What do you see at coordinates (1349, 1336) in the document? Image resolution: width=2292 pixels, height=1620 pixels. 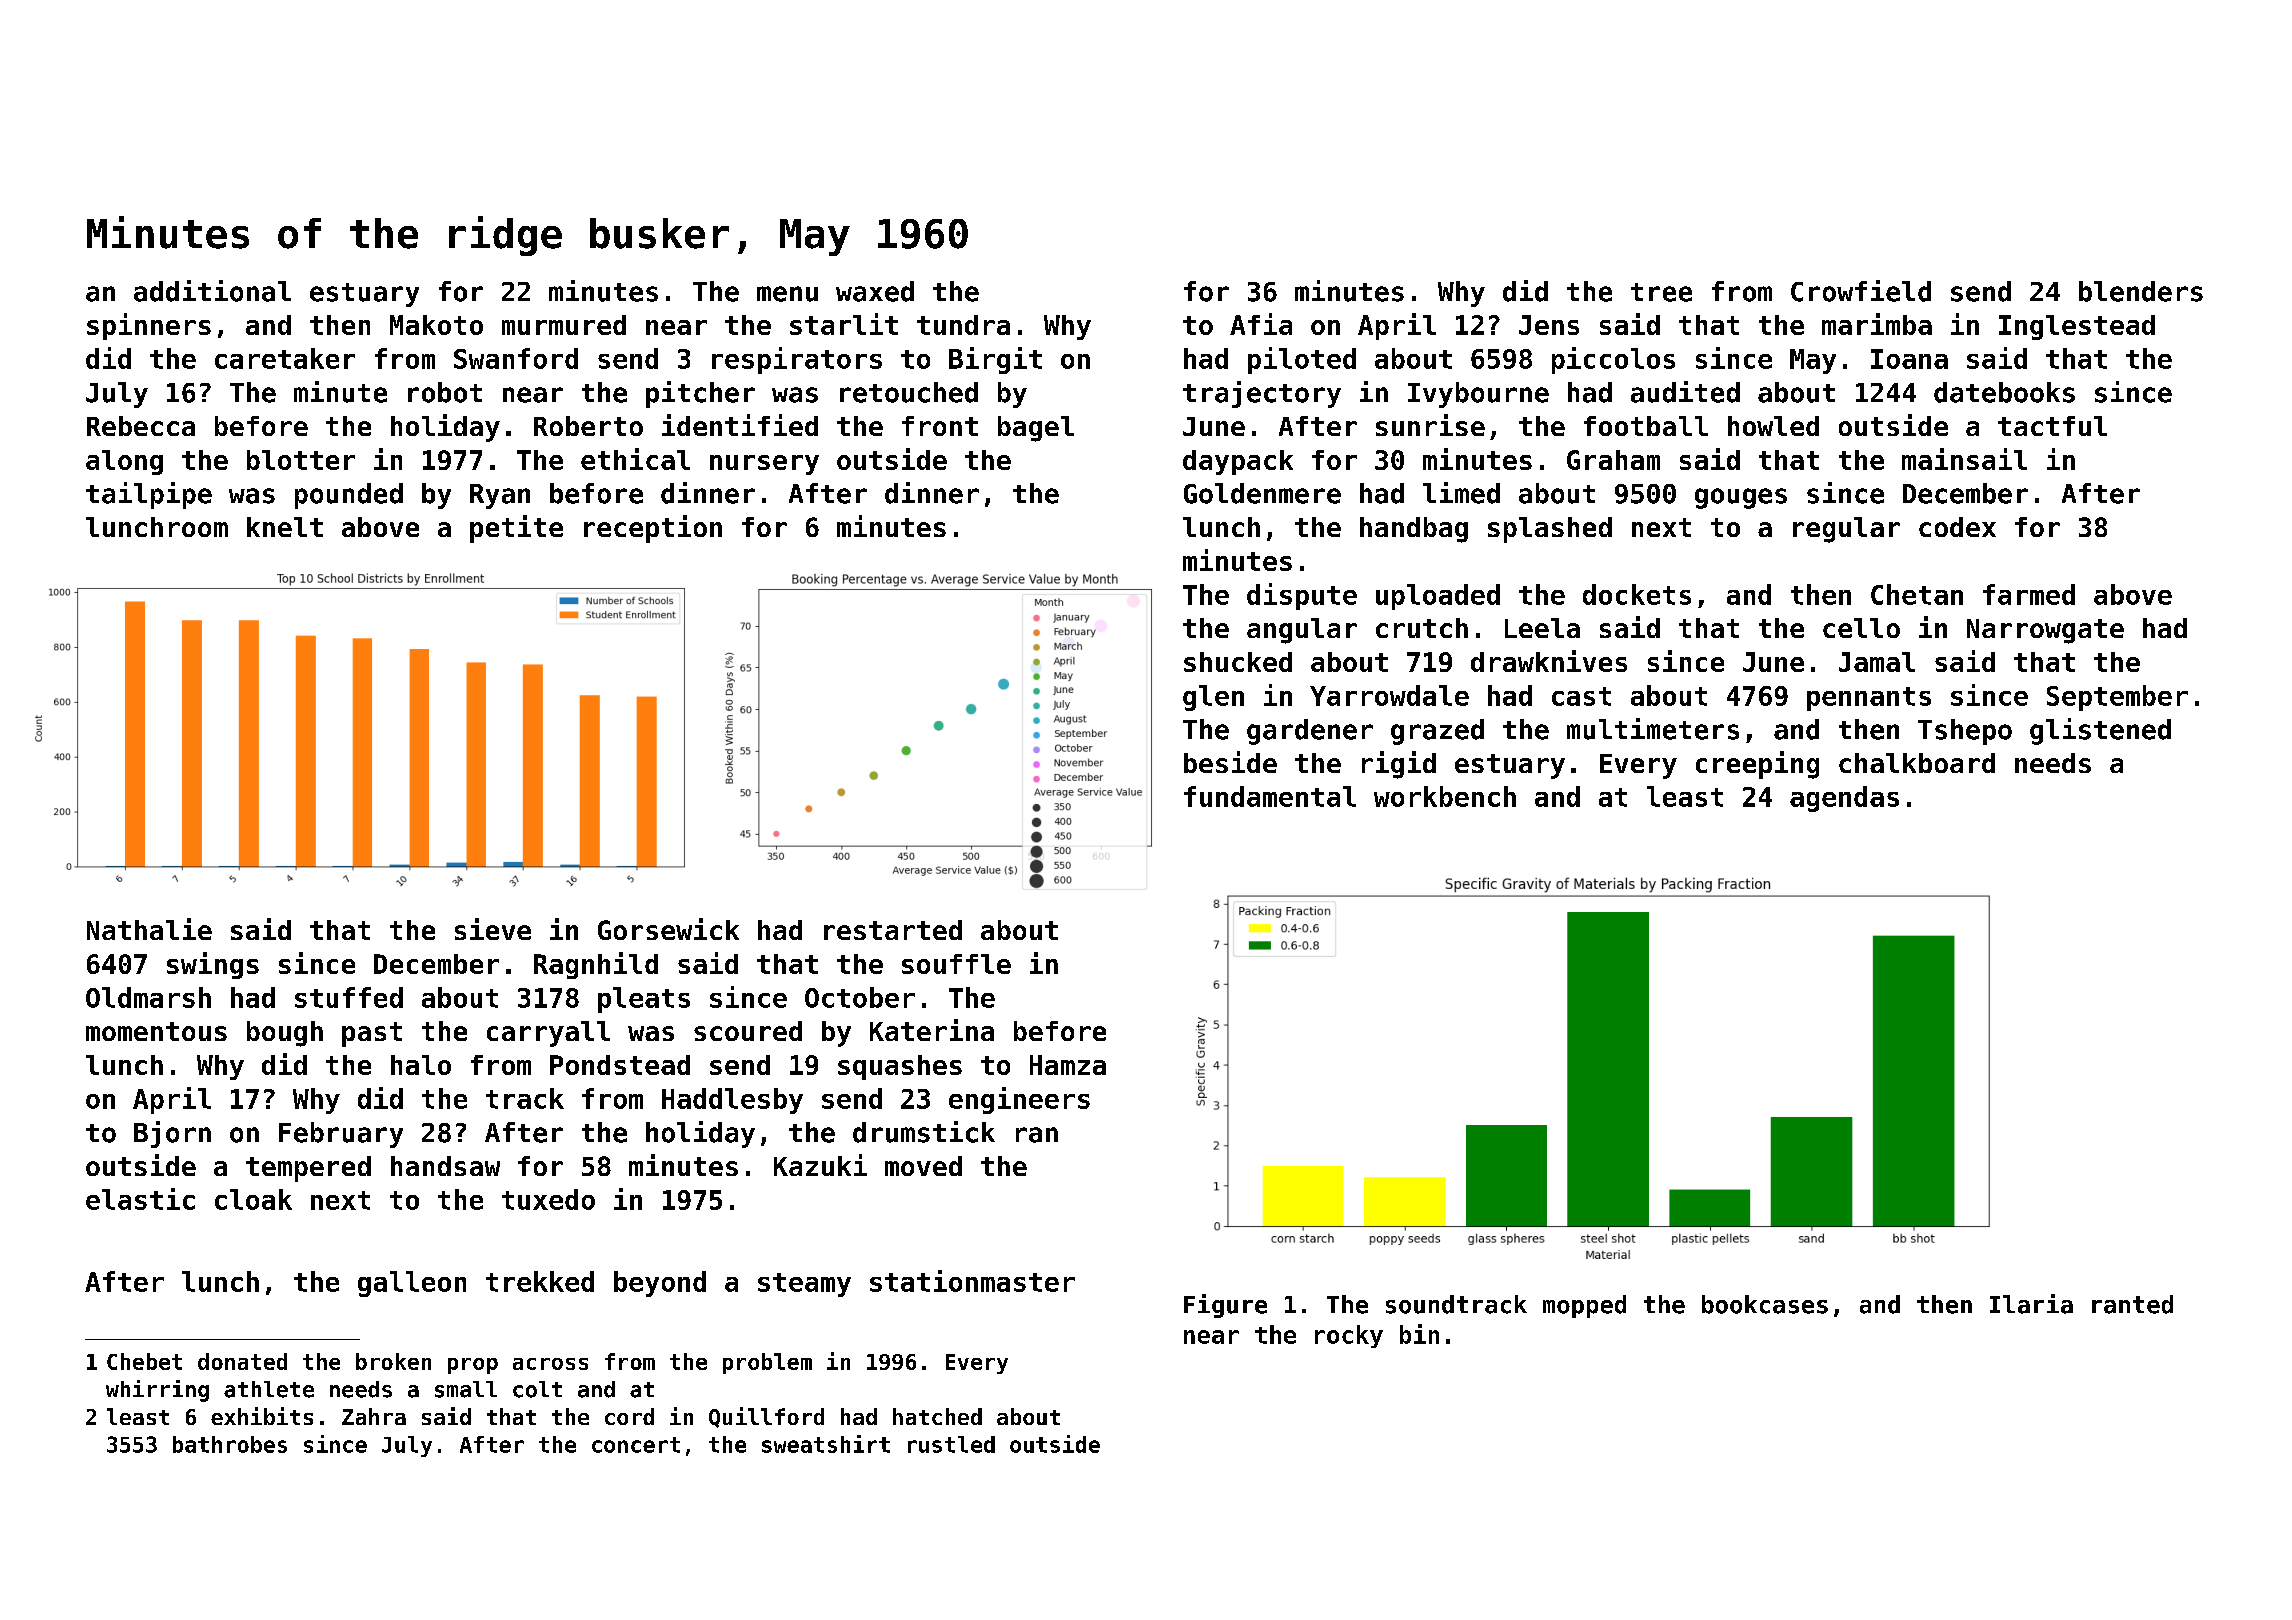 I see `rocky` at bounding box center [1349, 1336].
